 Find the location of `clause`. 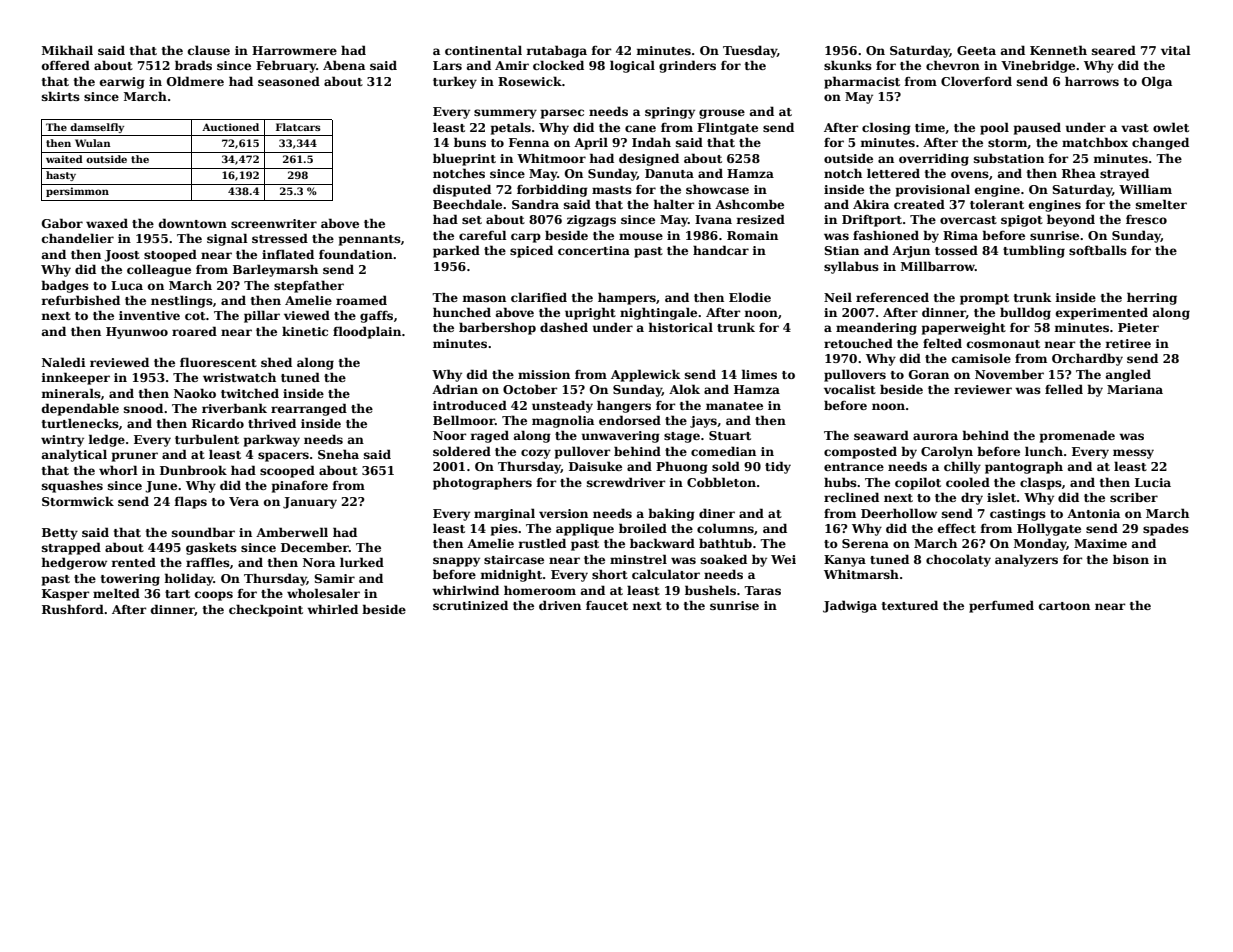

clause is located at coordinates (209, 50).
